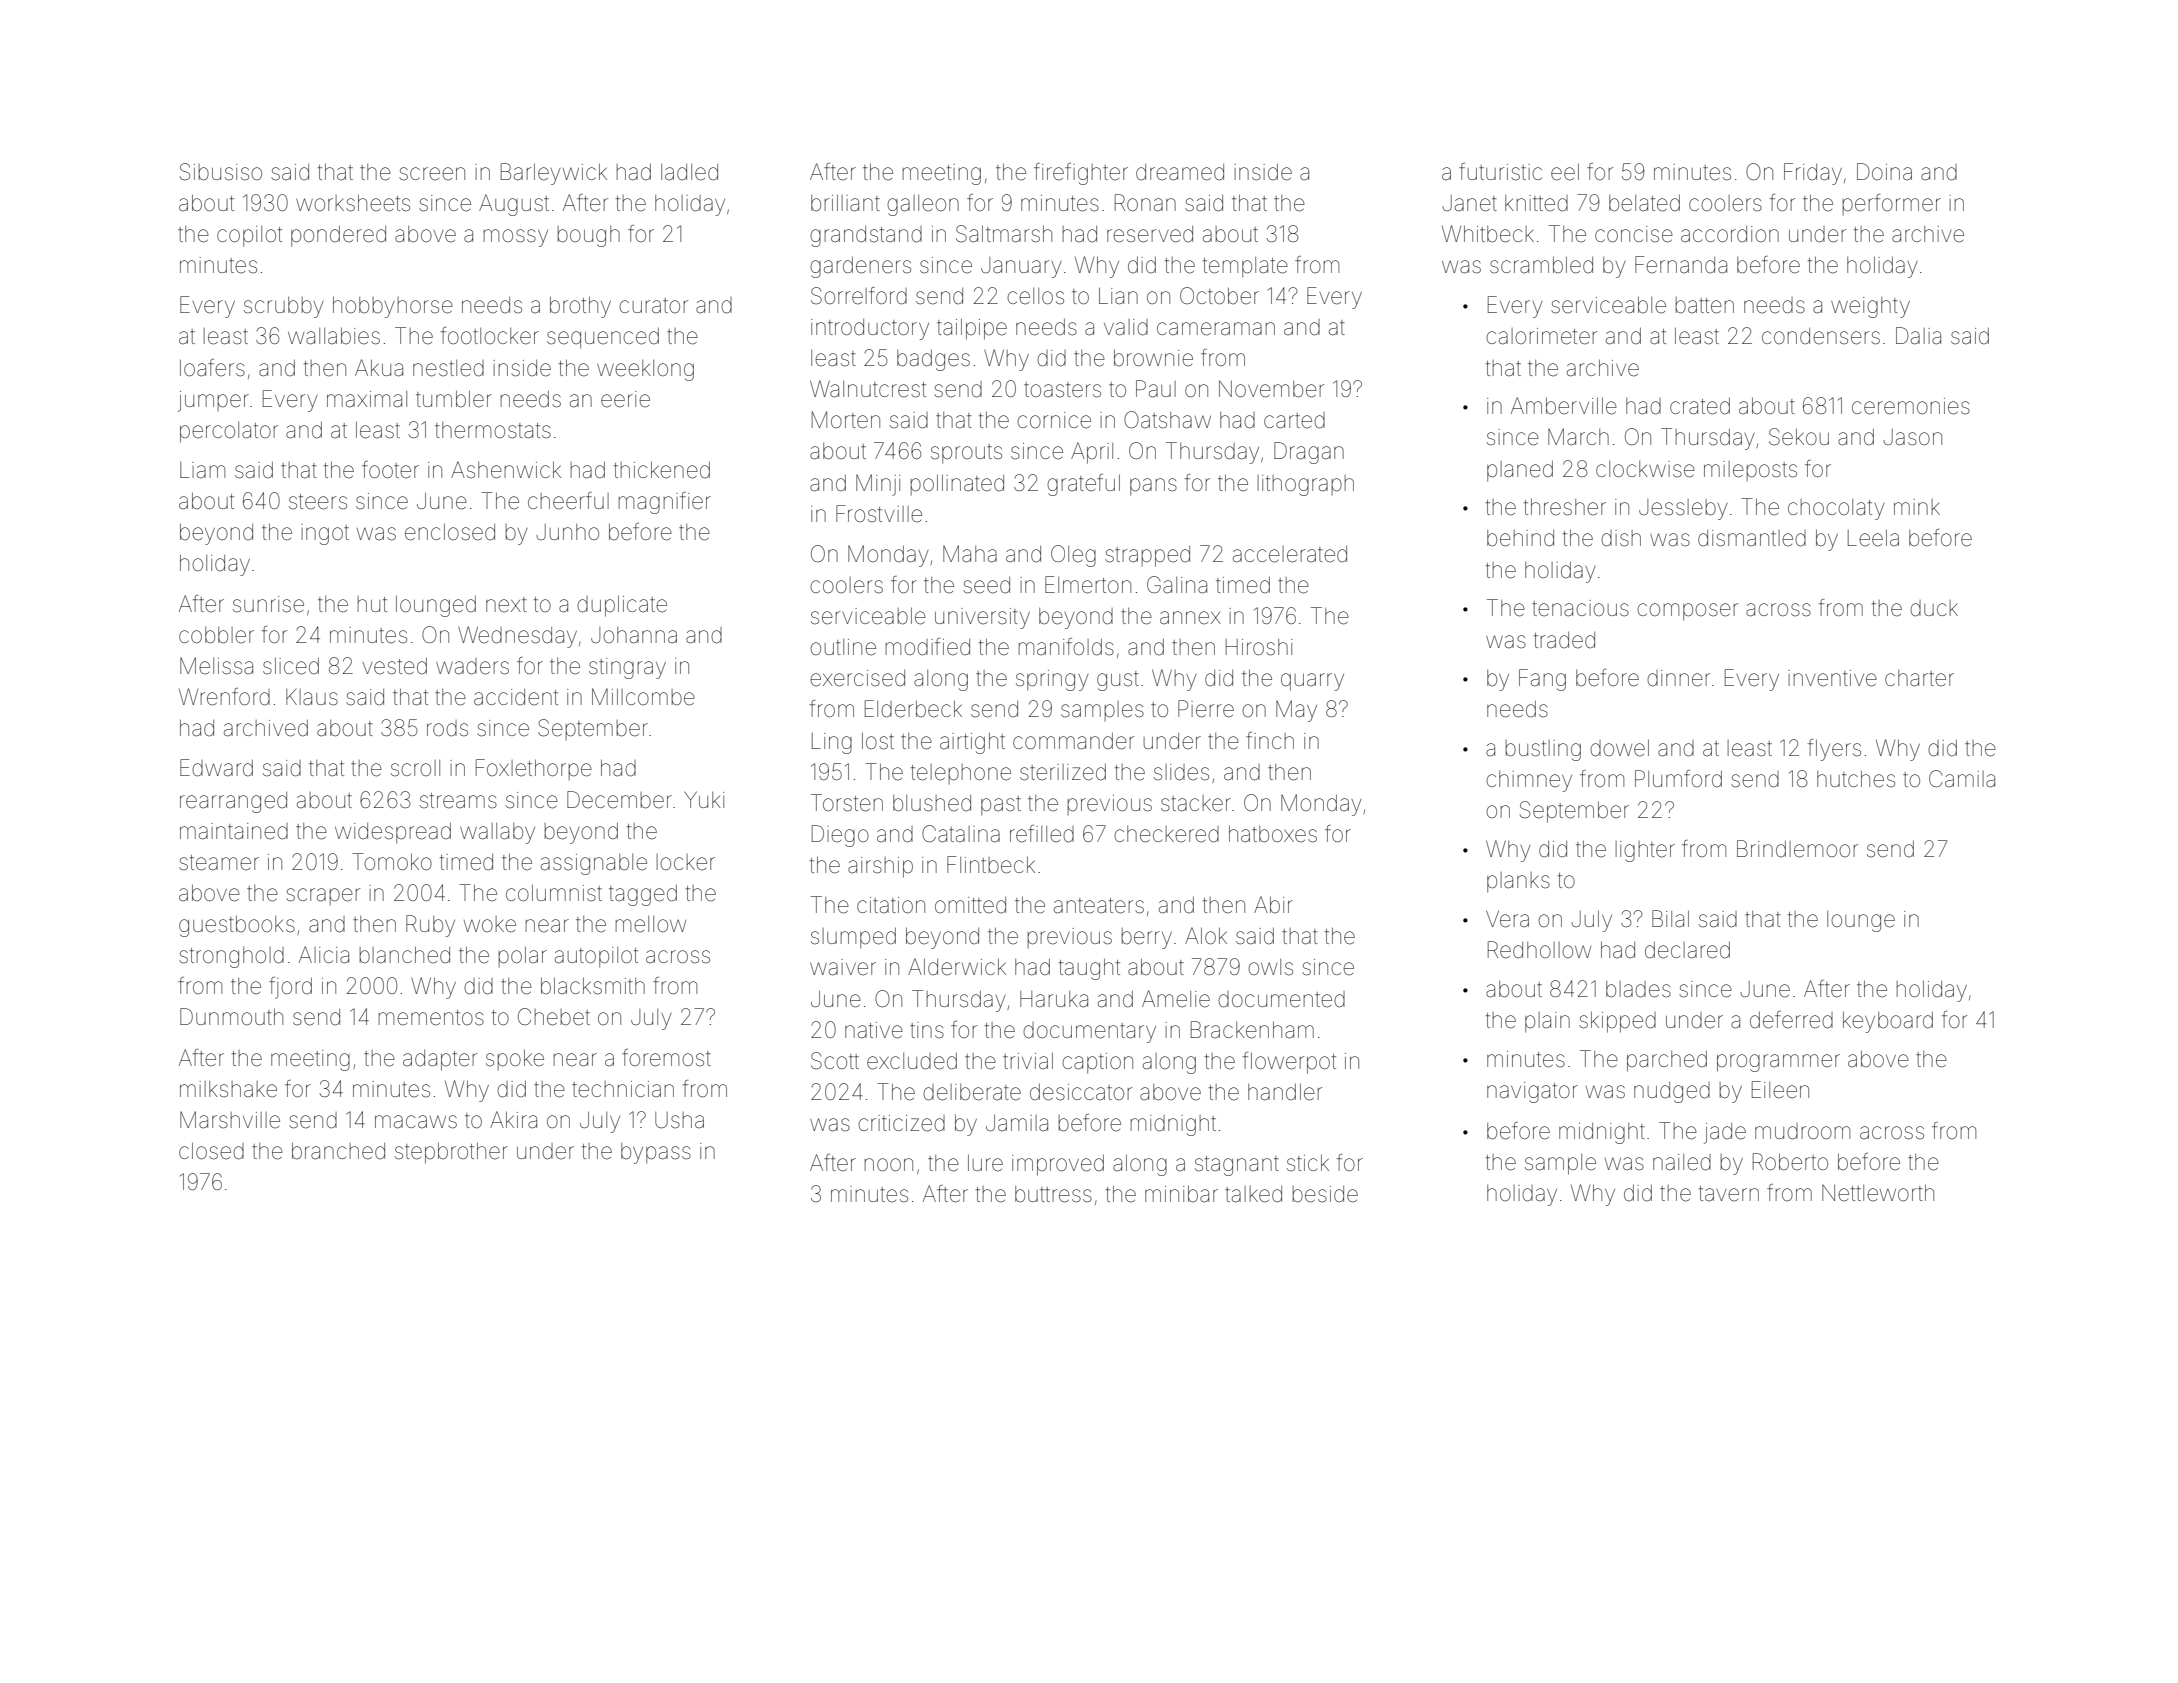  What do you see at coordinates (1054, 420) in the image?
I see `cornice` at bounding box center [1054, 420].
